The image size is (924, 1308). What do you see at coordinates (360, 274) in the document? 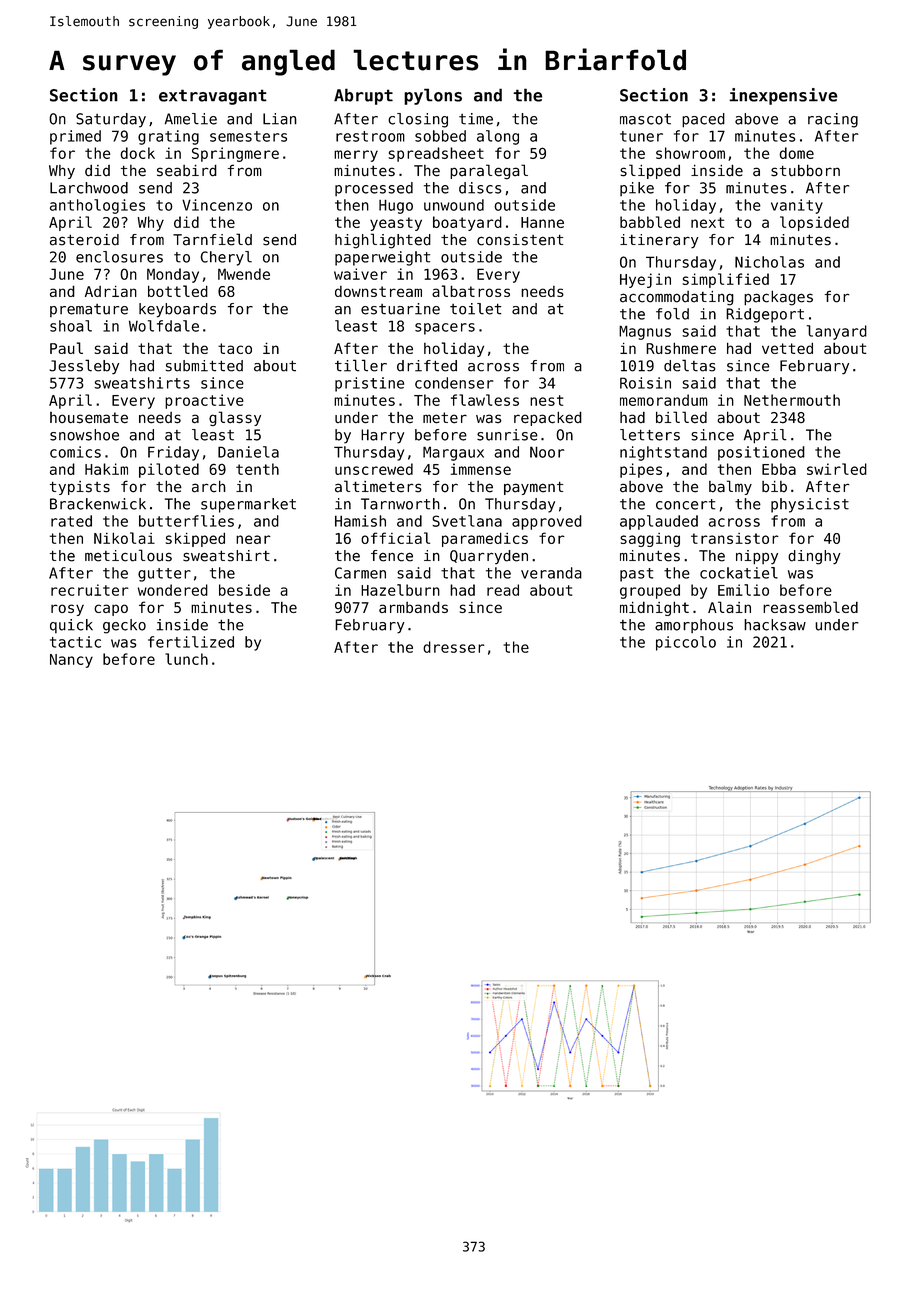
I see `waiver` at bounding box center [360, 274].
